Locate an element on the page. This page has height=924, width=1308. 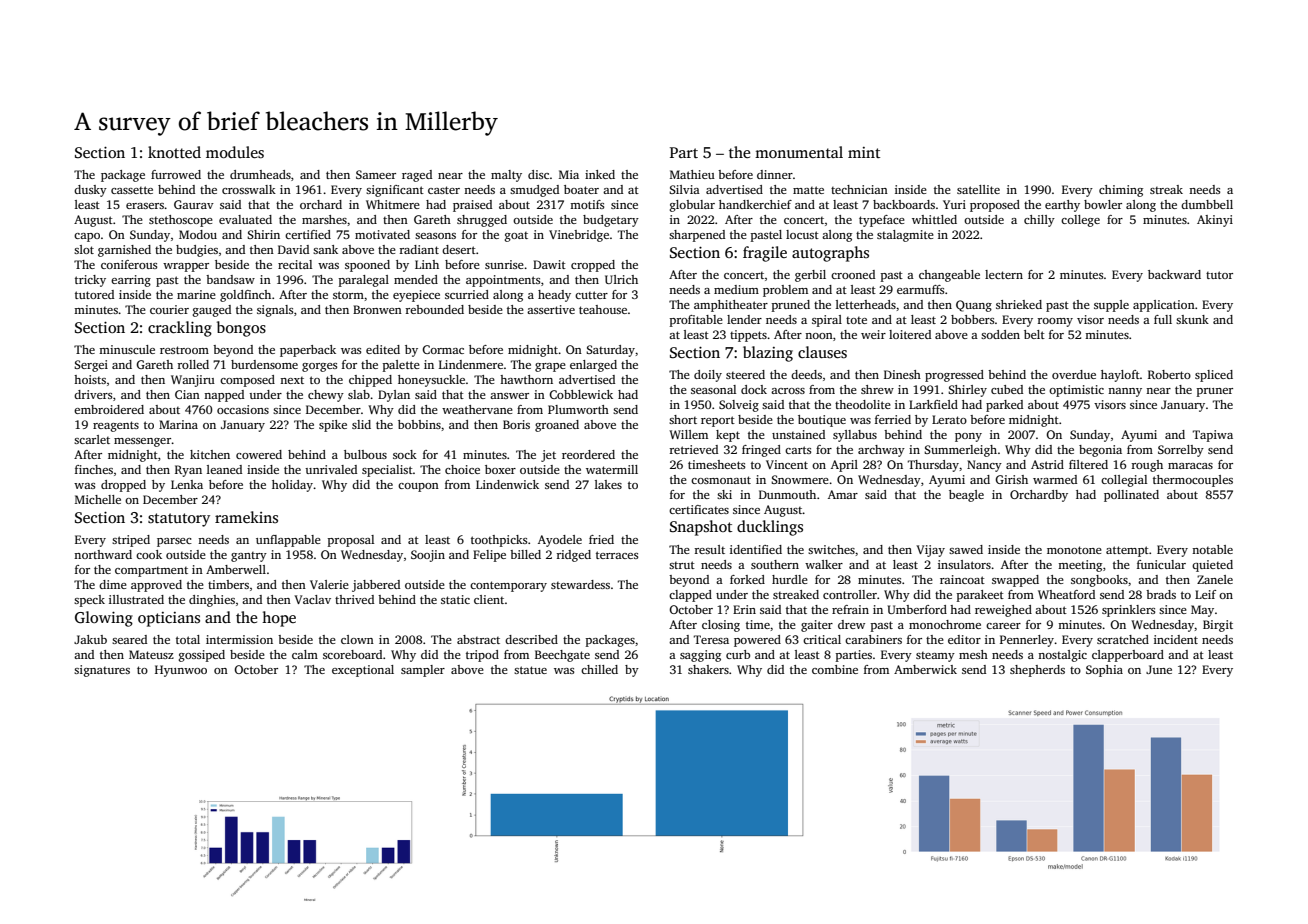
smudged is located at coordinates (534, 191).
